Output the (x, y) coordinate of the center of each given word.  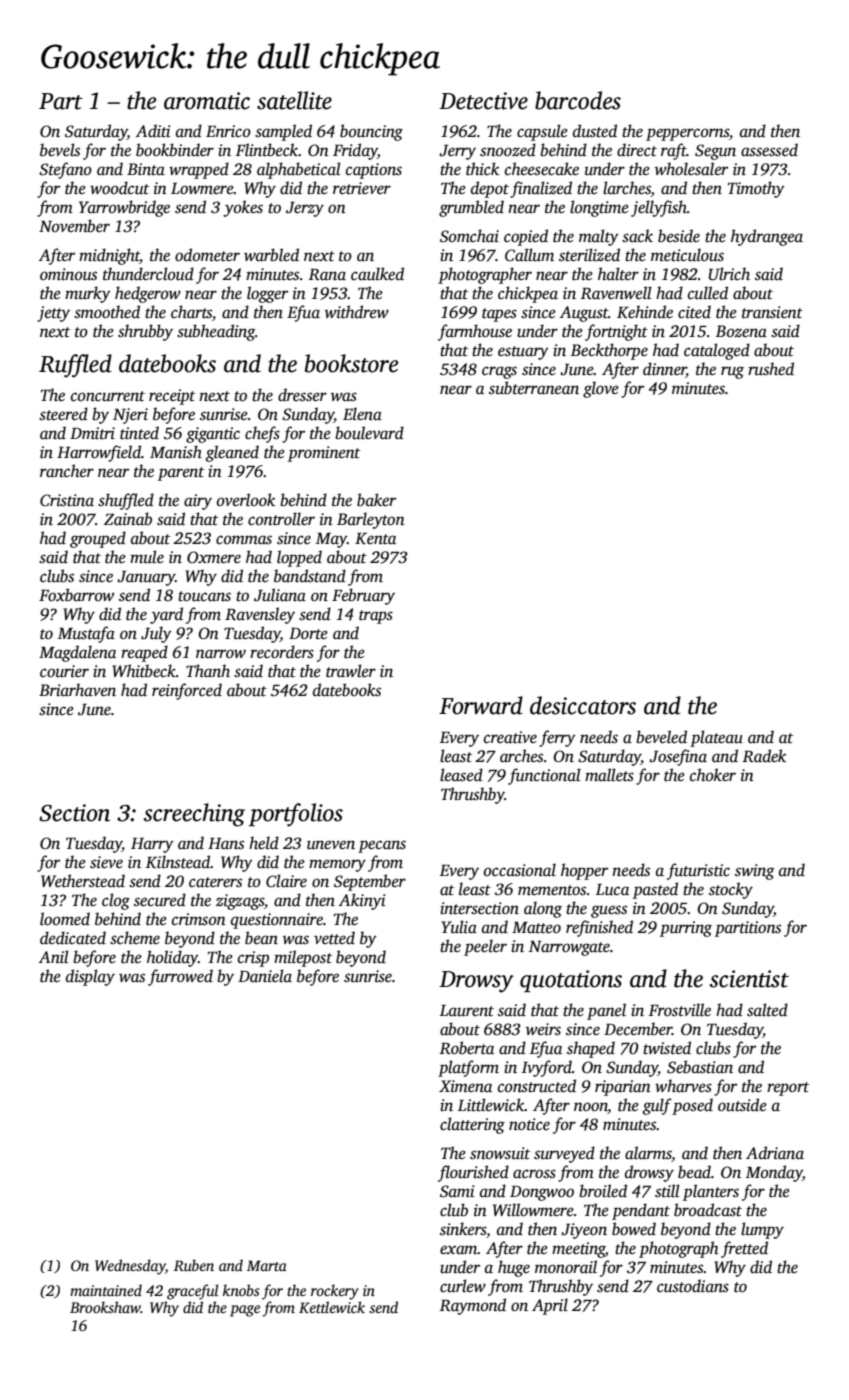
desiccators (583, 705)
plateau (716, 738)
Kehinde (645, 311)
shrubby (145, 332)
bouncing (371, 132)
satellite (294, 100)
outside (742, 1105)
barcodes (578, 100)
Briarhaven (77, 690)
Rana (327, 274)
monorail (566, 1267)
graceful (192, 1292)
